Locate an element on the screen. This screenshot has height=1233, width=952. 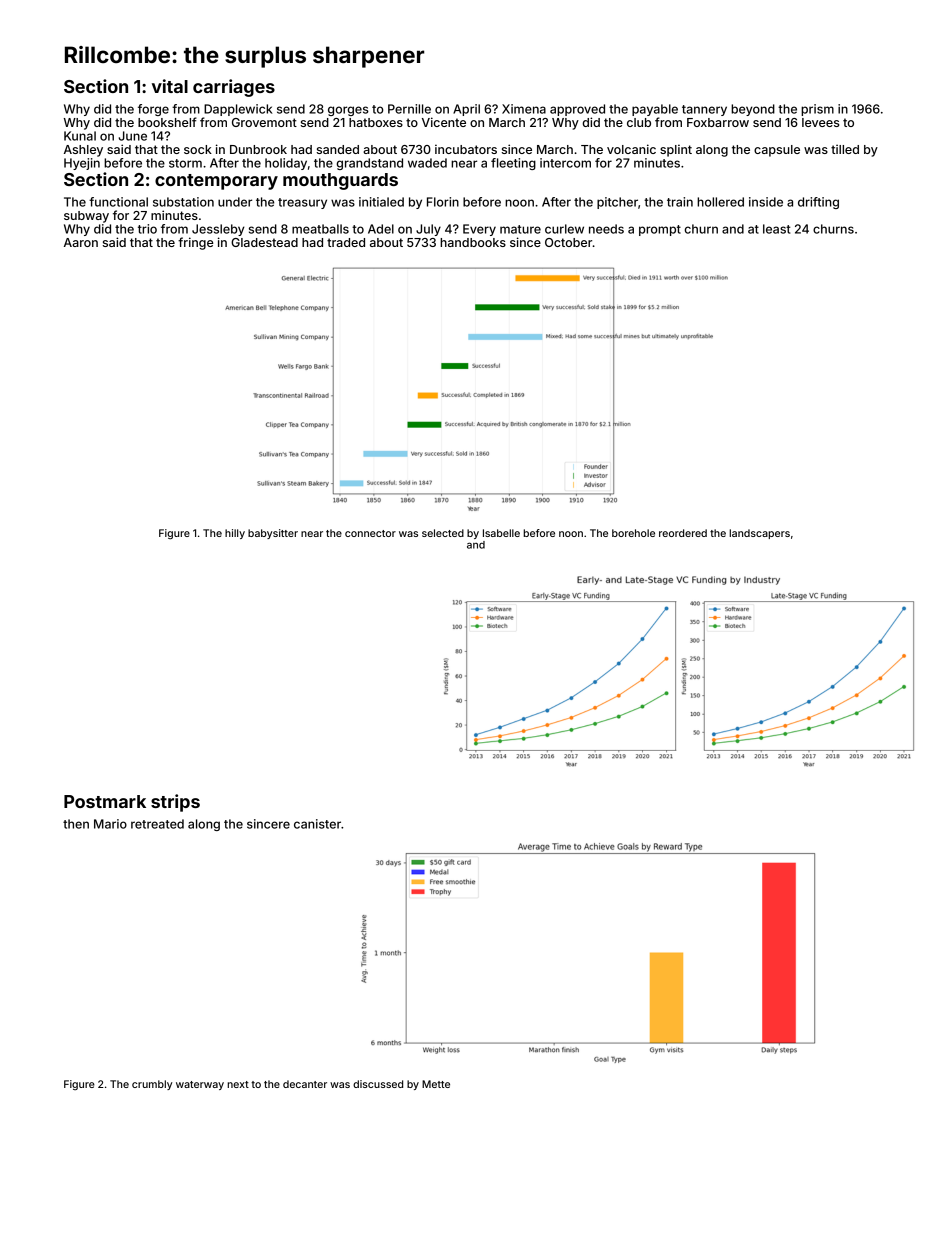
fringe is located at coordinates (196, 243).
